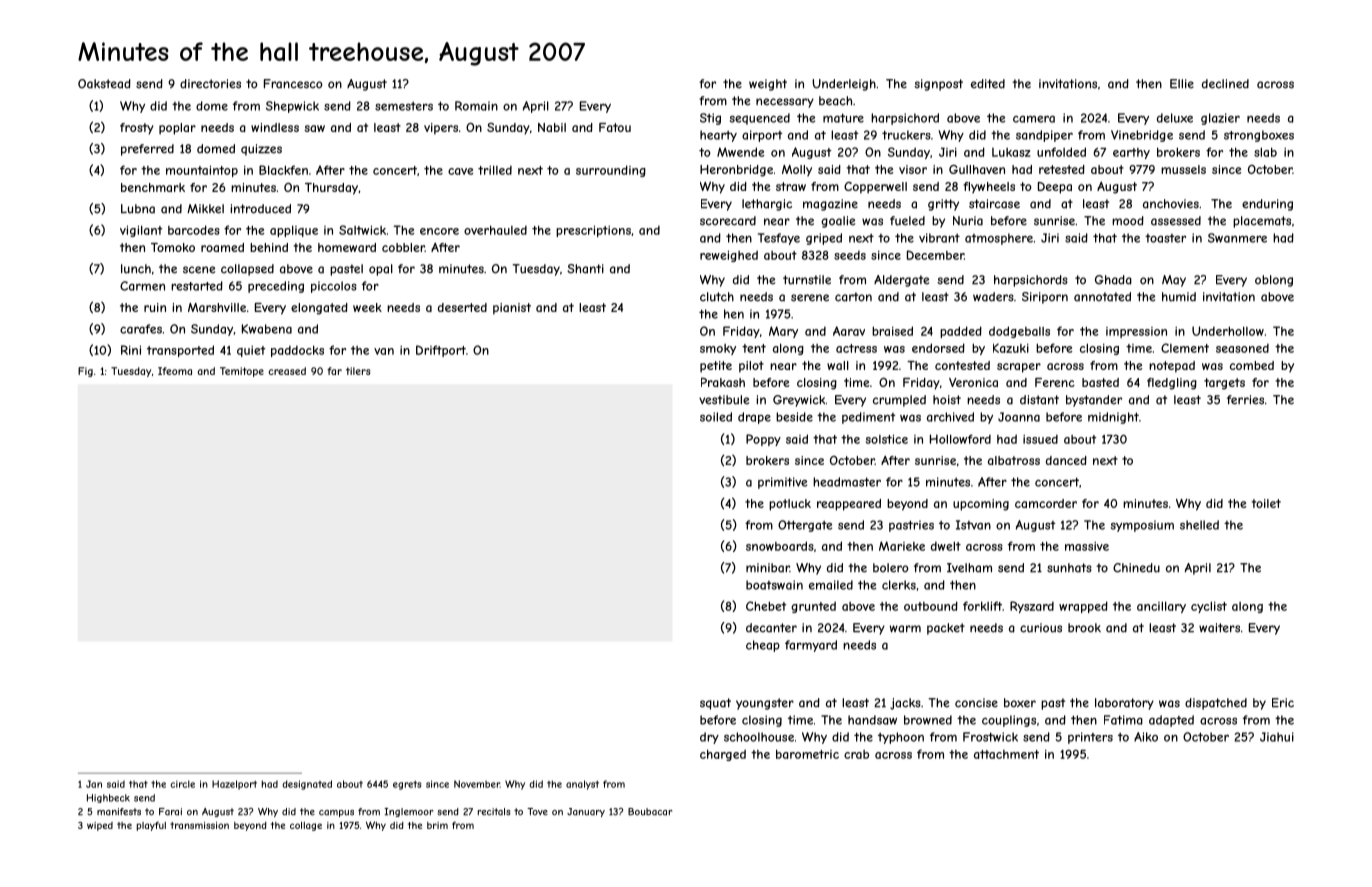 This screenshot has width=1372, height=887. Describe the element at coordinates (182, 784) in the screenshot. I see `circle` at that location.
